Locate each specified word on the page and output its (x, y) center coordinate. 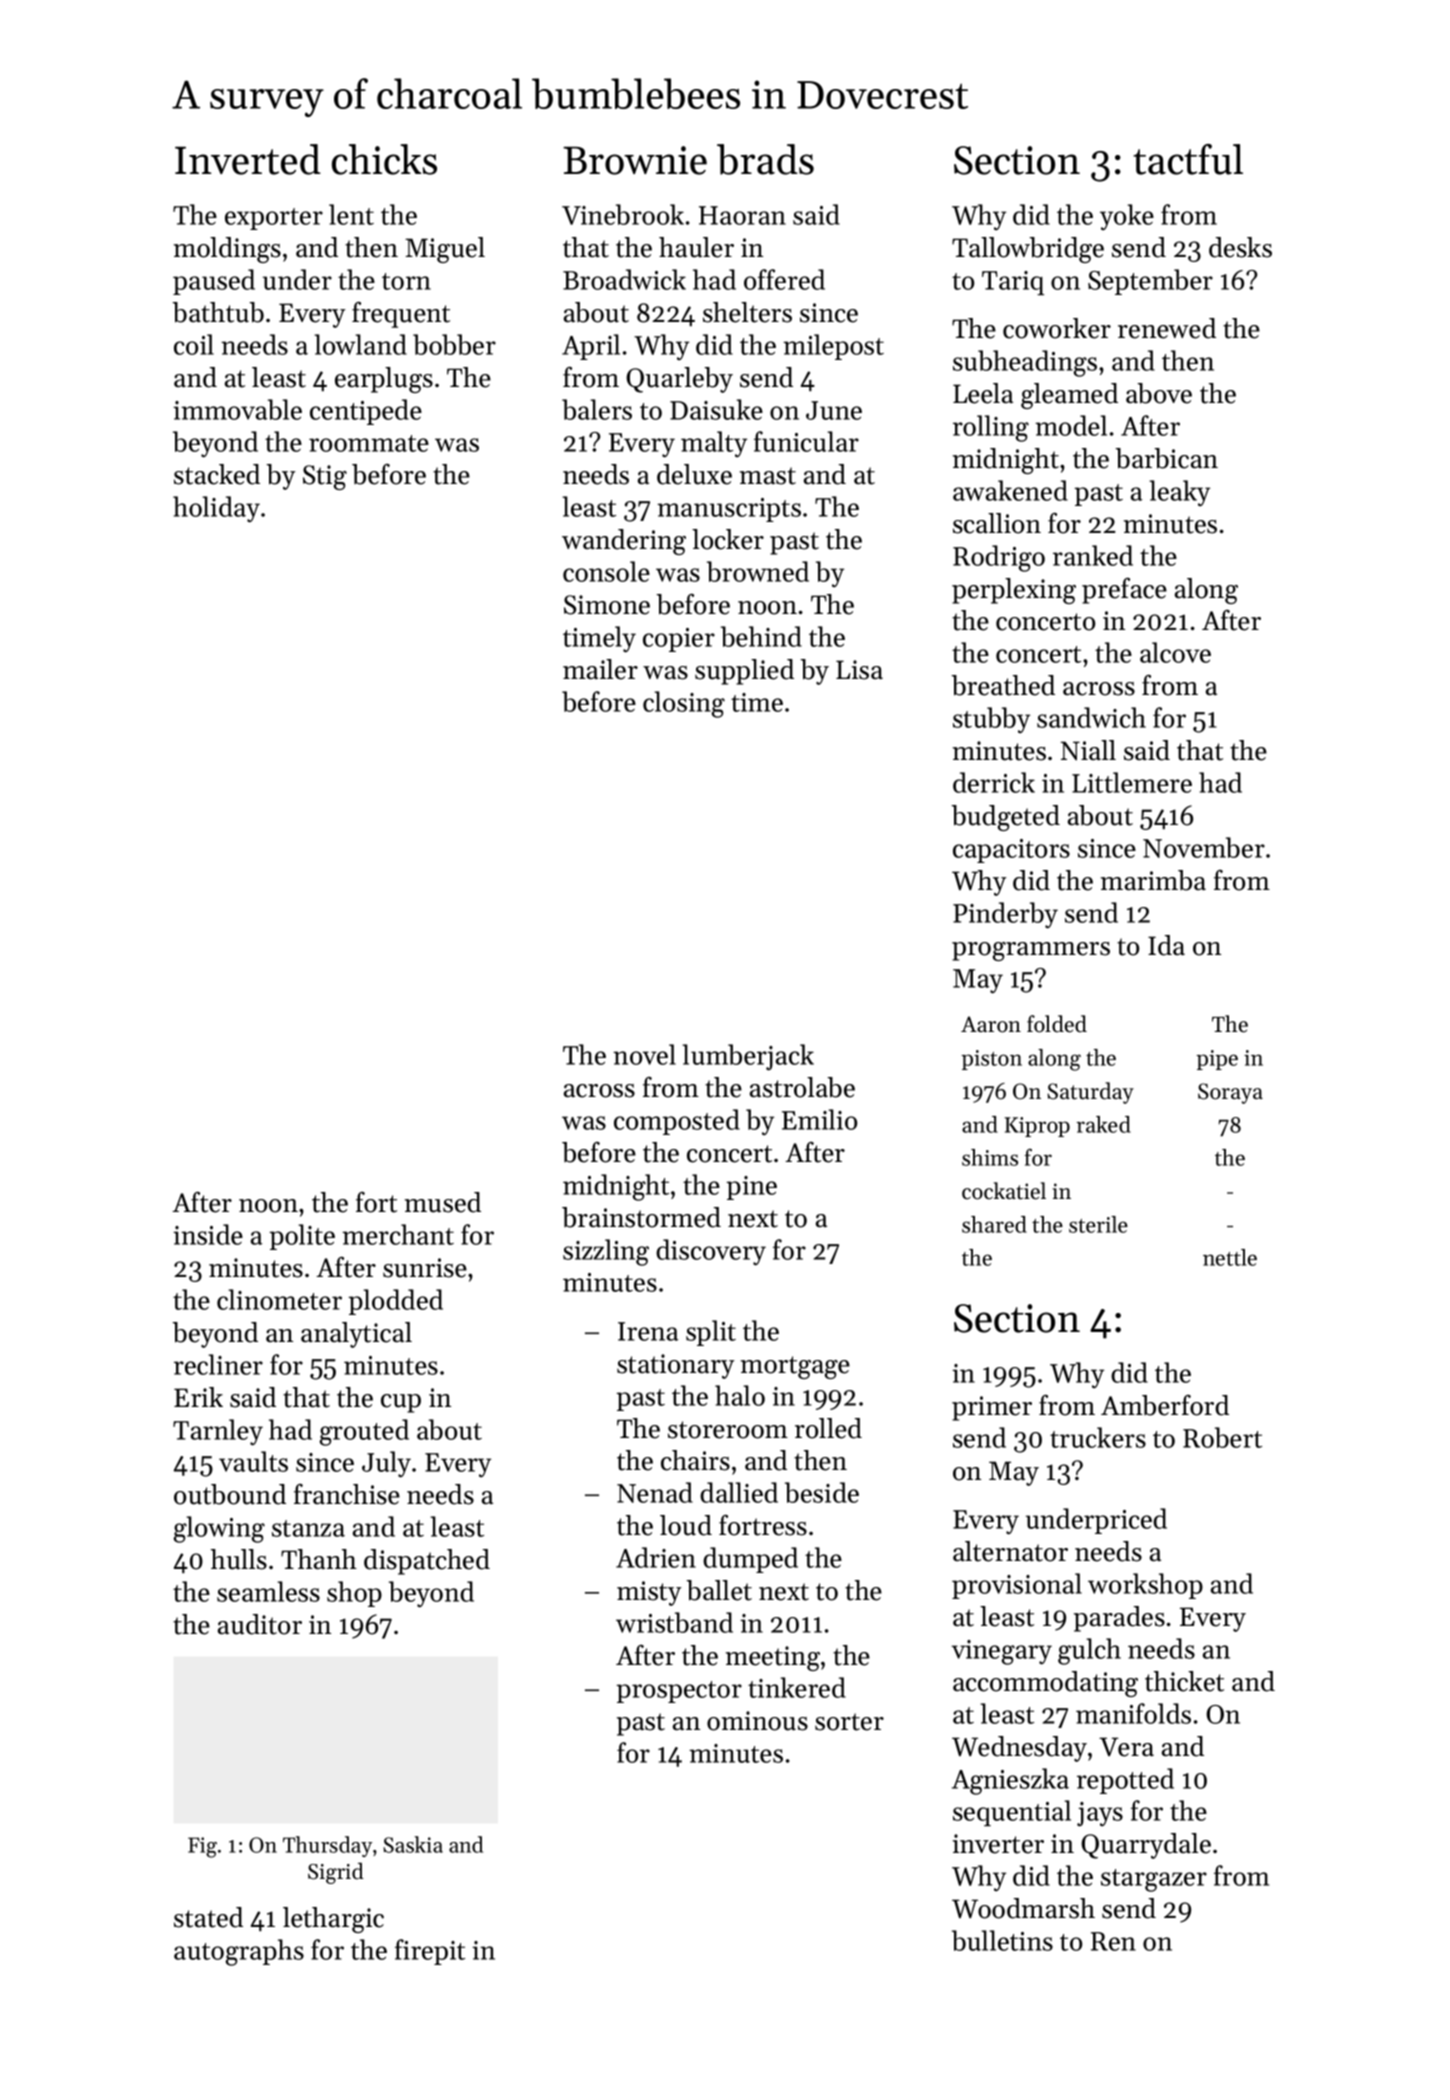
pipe (1217, 1060)
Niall (1088, 750)
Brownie (635, 160)
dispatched (427, 1562)
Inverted (248, 159)
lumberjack (748, 1057)
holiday (216, 509)
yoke (1127, 217)
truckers (1098, 1437)
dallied (739, 1492)
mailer (600, 669)
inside (208, 1234)
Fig (202, 1847)
